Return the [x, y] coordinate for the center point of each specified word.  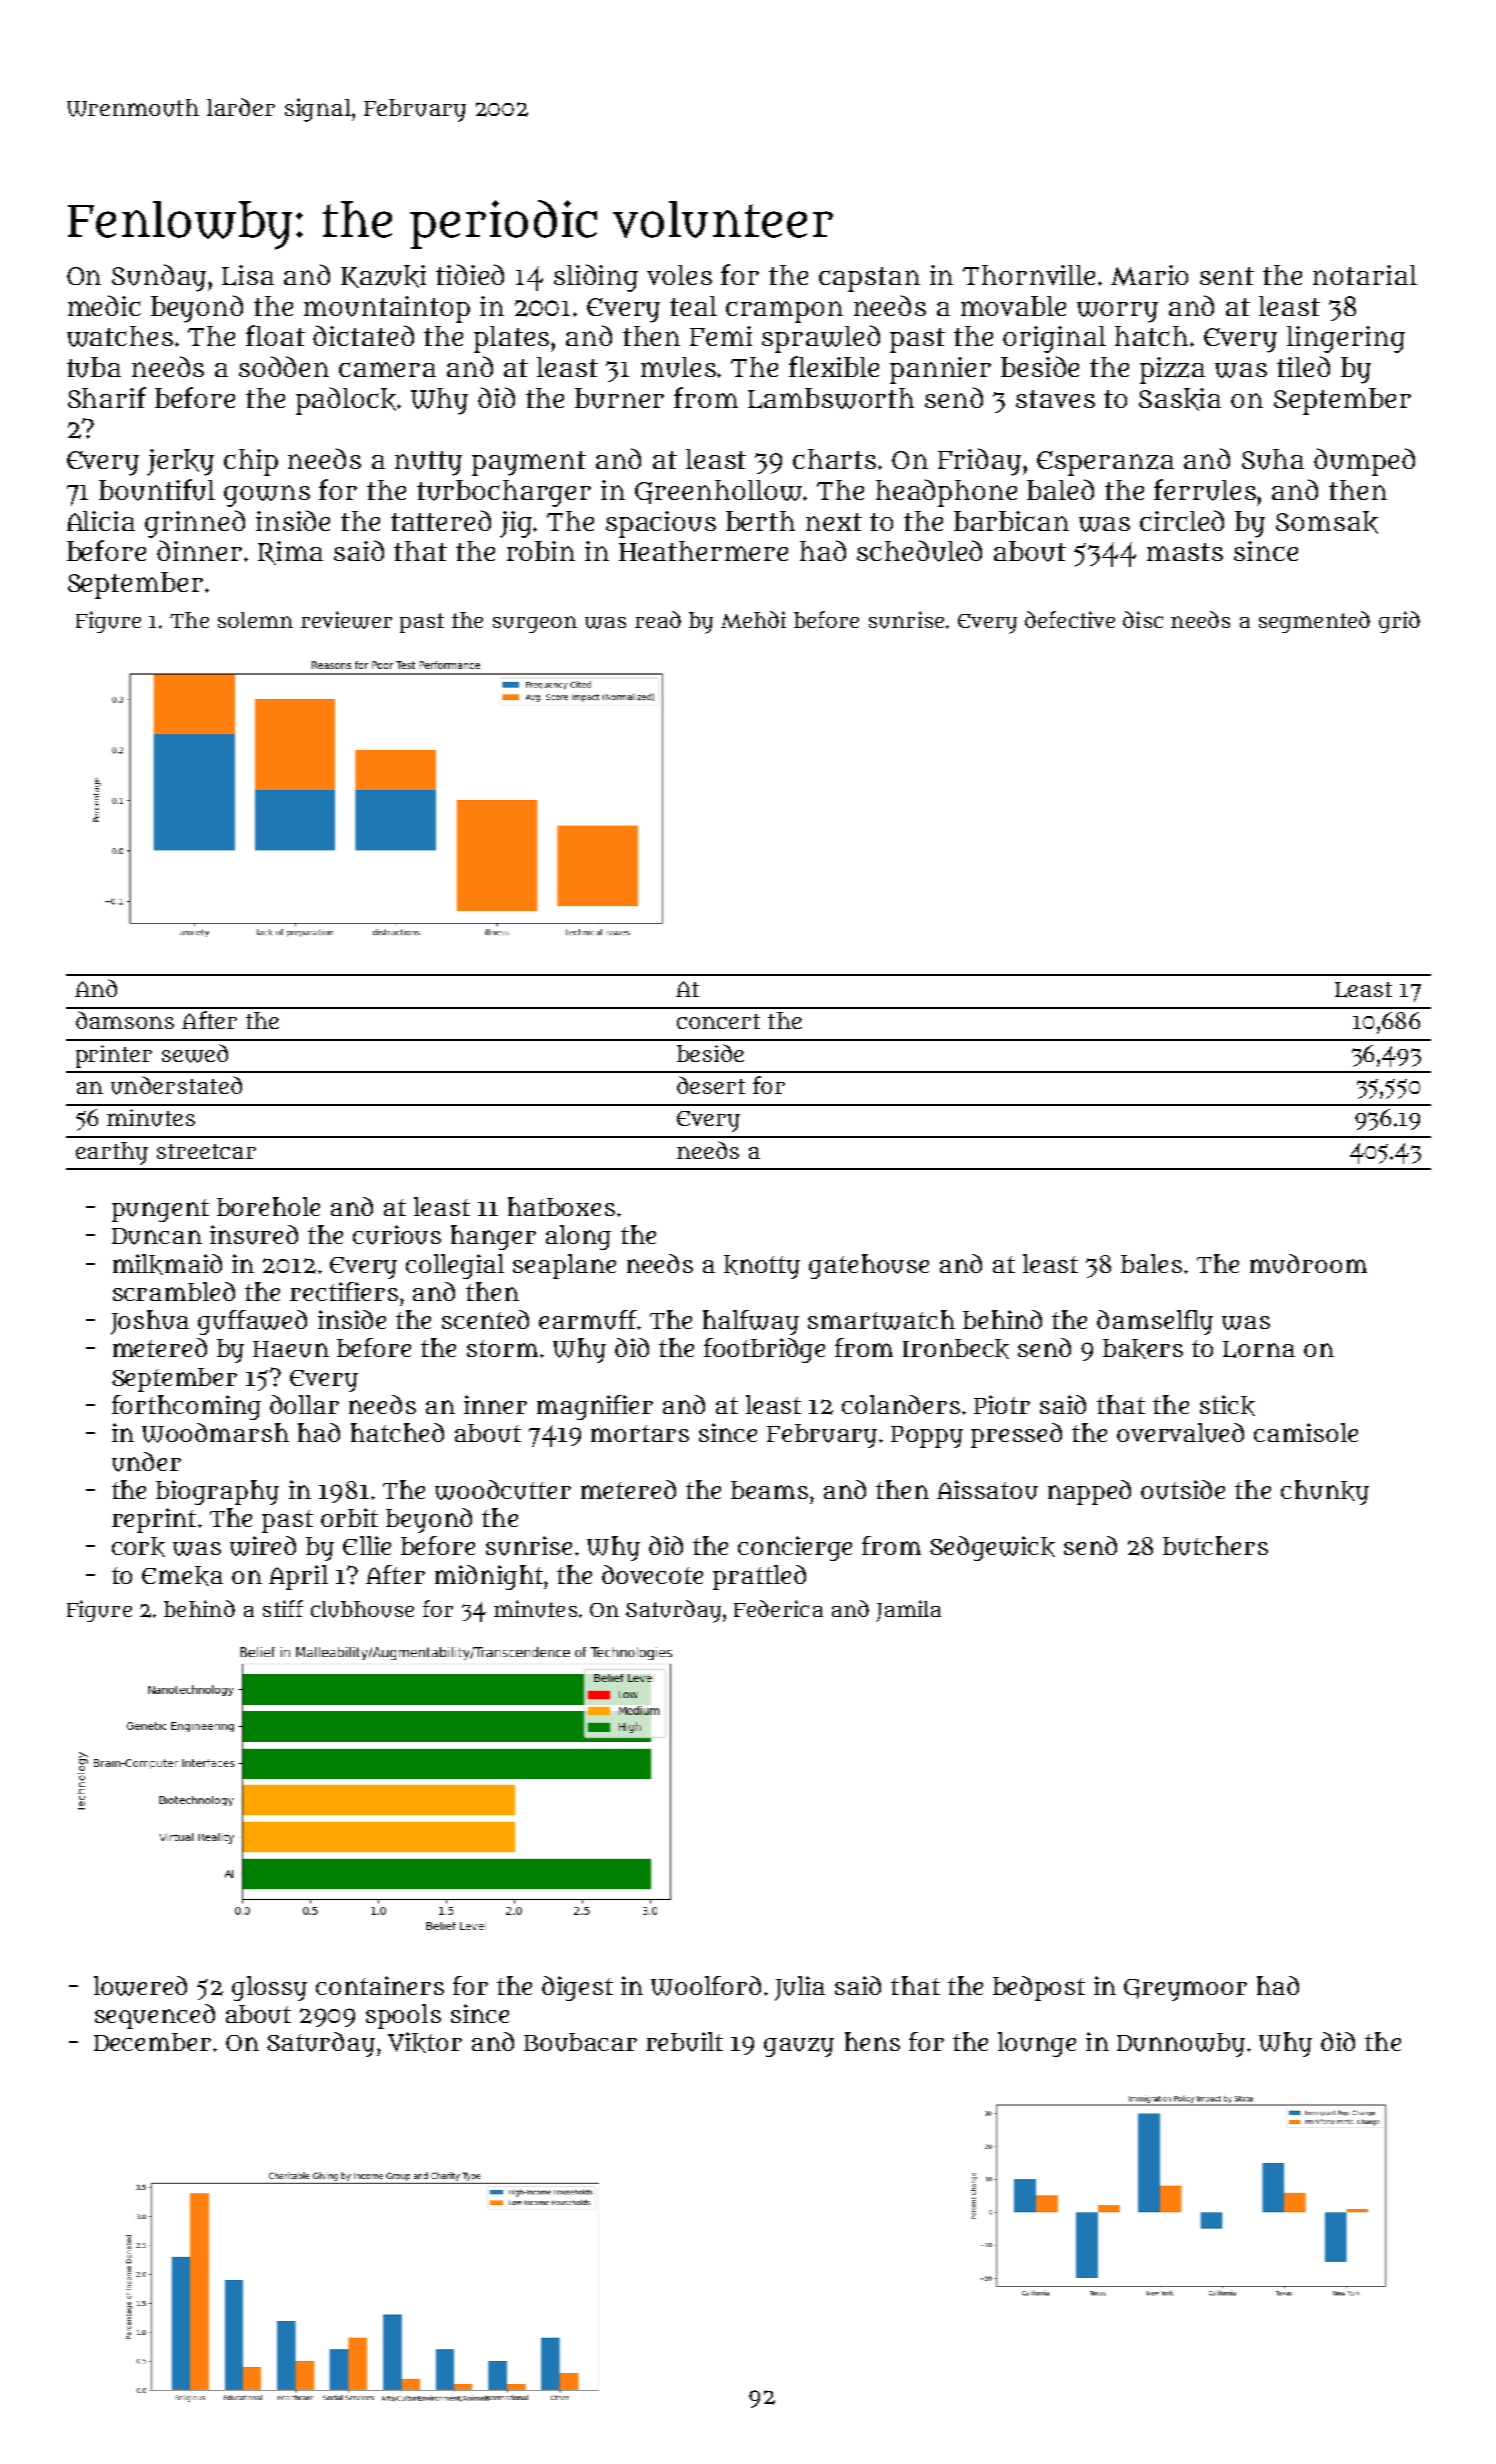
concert [718, 1021]
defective [1070, 619]
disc [1143, 619]
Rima [290, 553]
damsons [125, 1020]
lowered [140, 1986]
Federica [778, 1608]
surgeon [535, 624]
